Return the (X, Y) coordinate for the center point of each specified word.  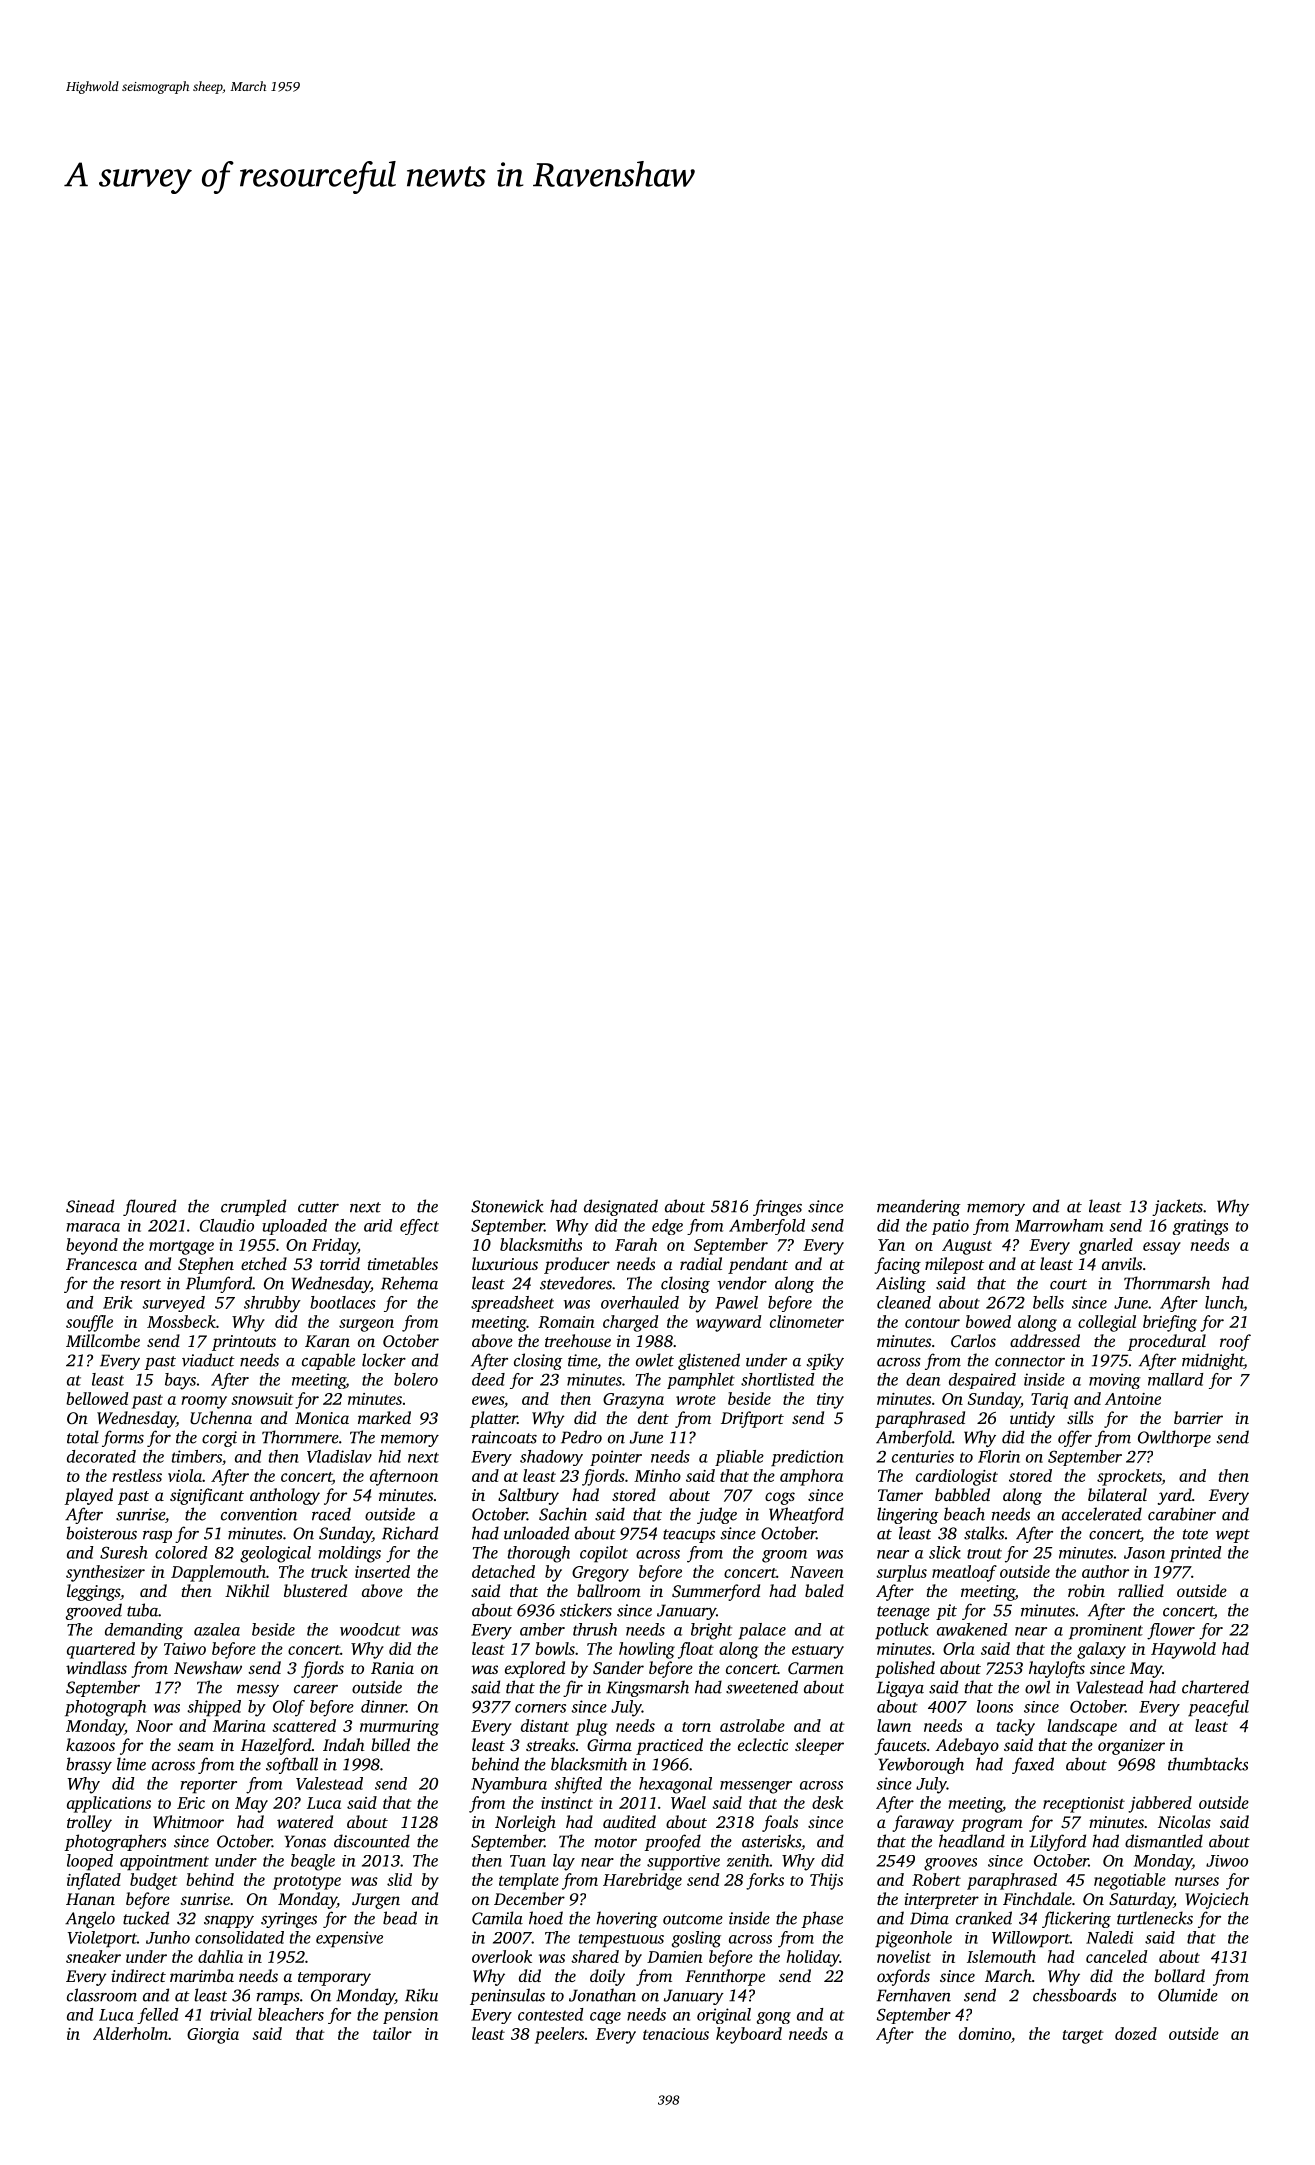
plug (592, 1727)
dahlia (220, 1956)
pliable (739, 1458)
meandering (919, 1207)
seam (195, 1746)
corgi (219, 1439)
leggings (93, 1592)
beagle (313, 1862)
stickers (586, 1610)
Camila (497, 1918)
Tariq (1049, 1401)
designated (621, 1207)
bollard (1179, 1975)
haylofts (1057, 1669)
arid (378, 1225)
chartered (1215, 1687)
